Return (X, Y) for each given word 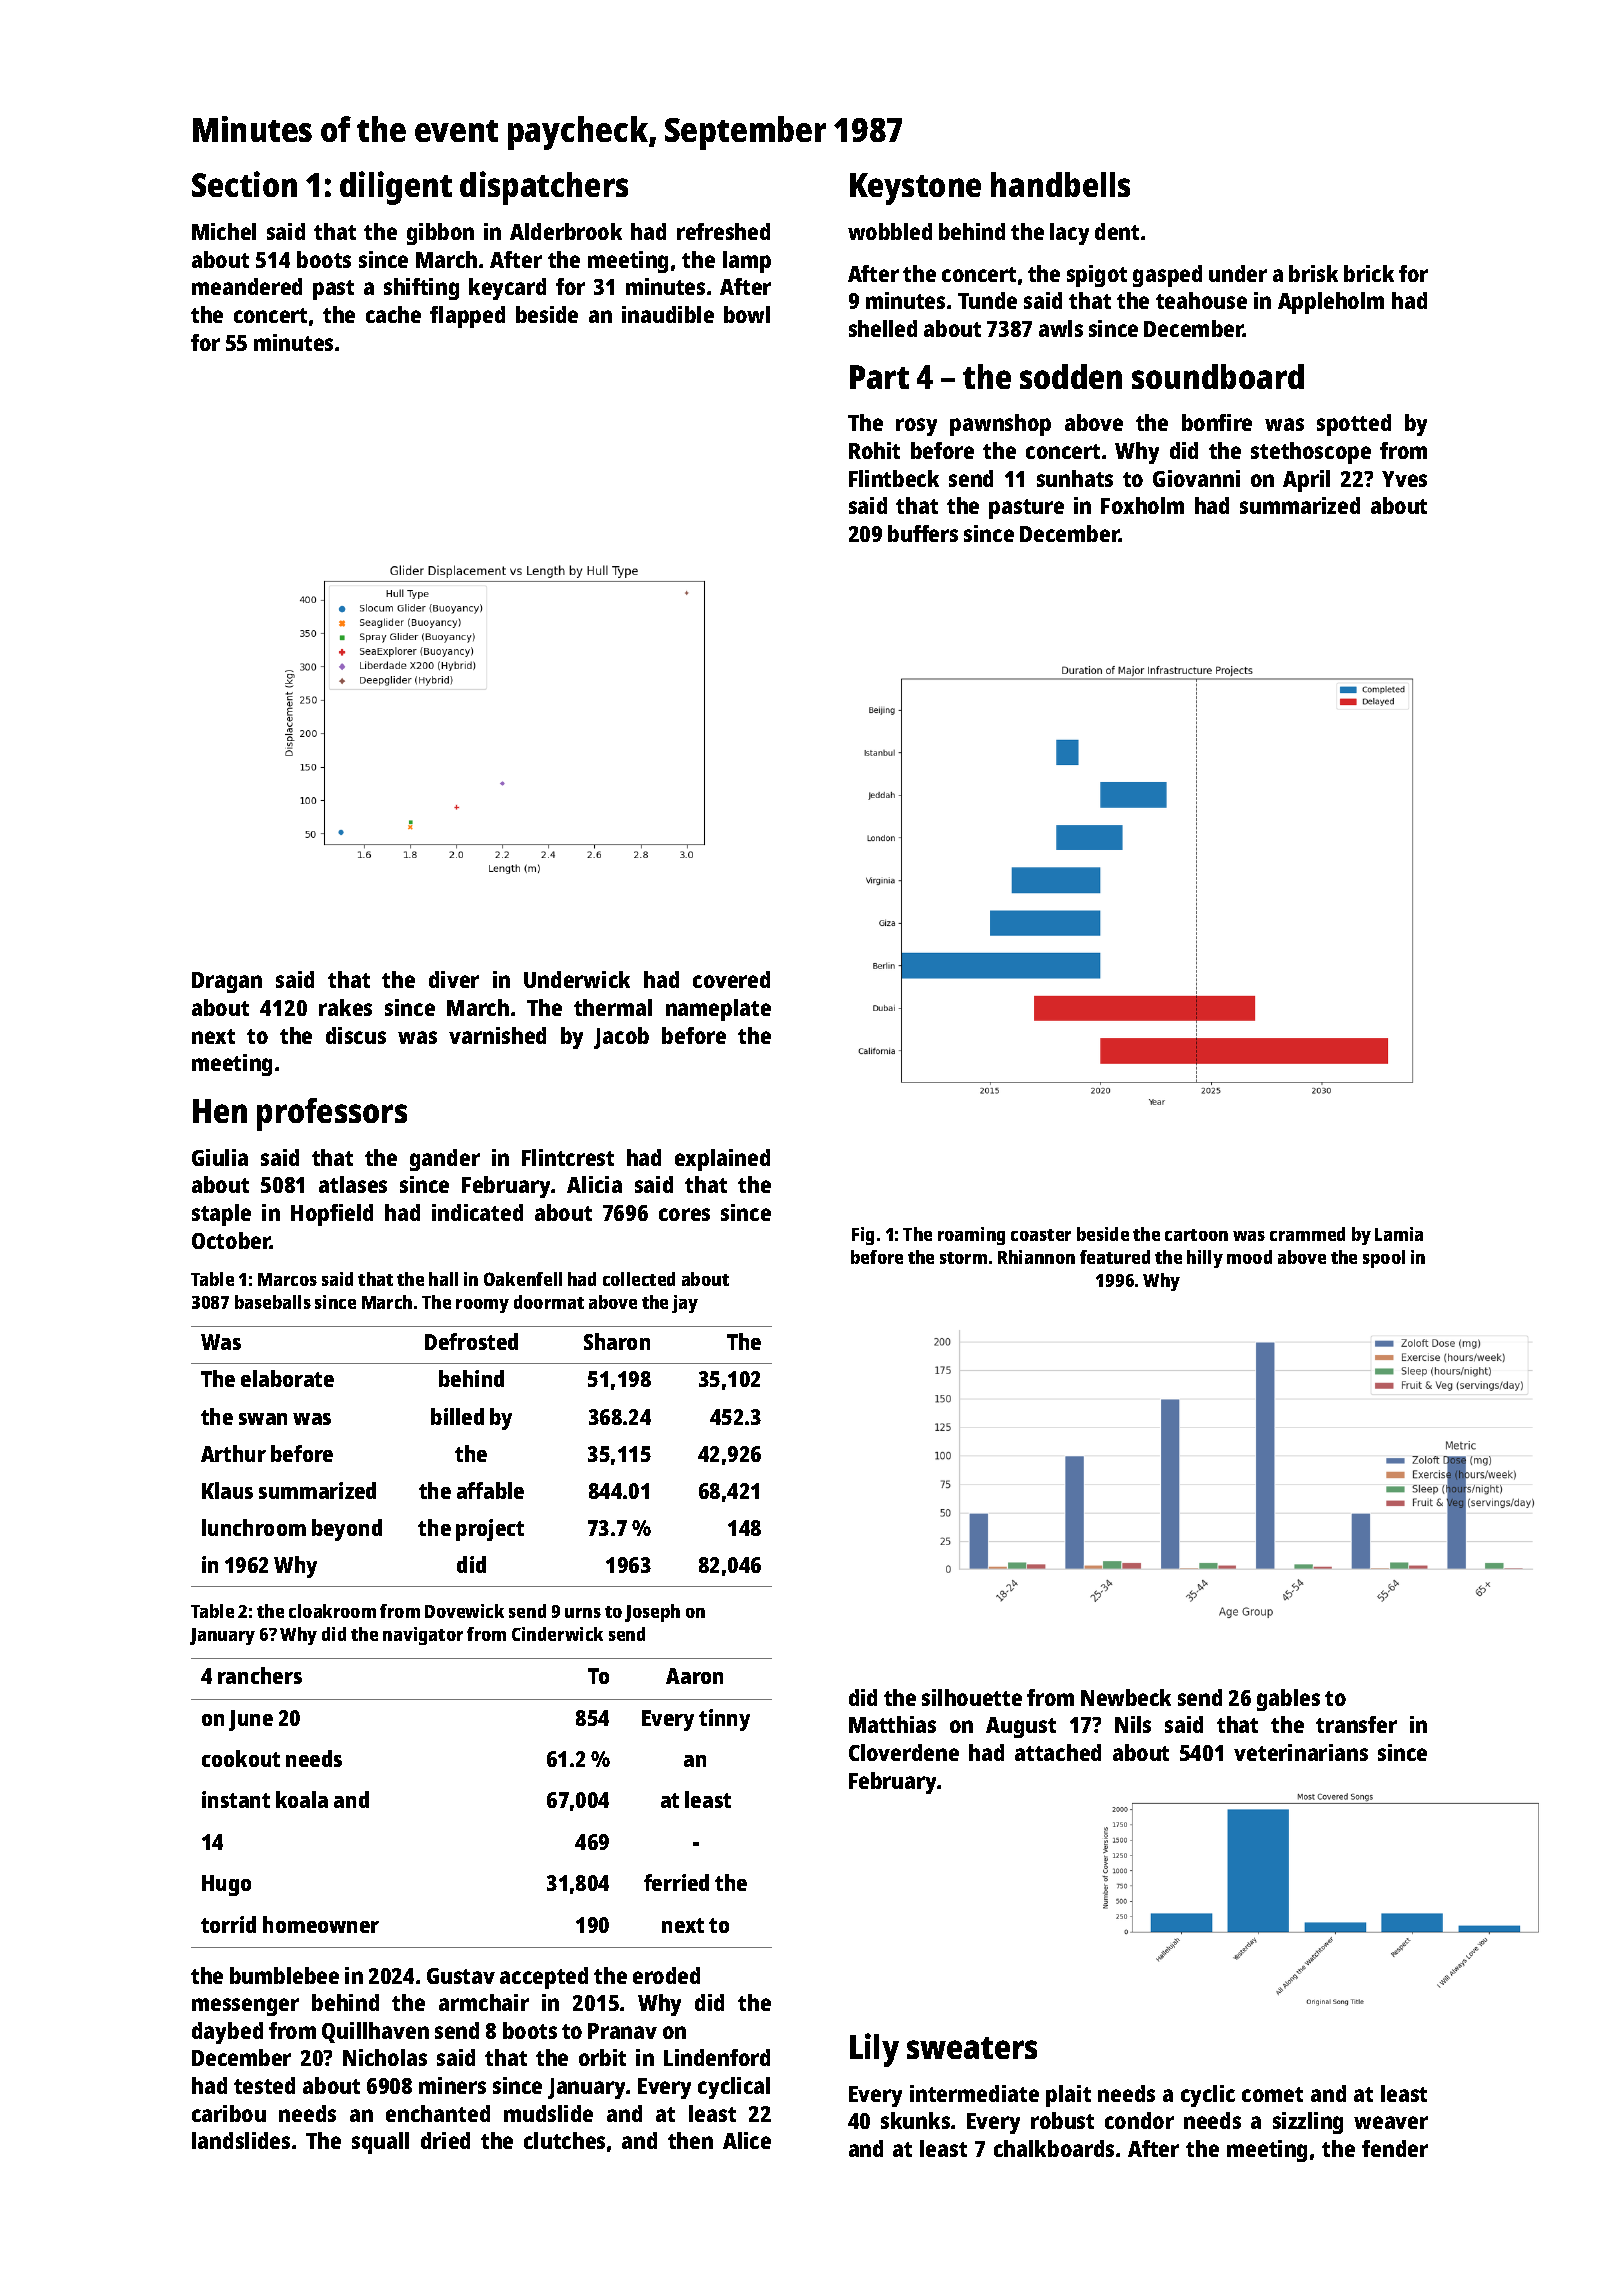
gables (1288, 1700)
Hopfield (332, 1215)
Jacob (621, 1038)
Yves (1404, 479)
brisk (1313, 273)
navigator (423, 1636)
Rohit (874, 450)
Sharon (617, 1341)
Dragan (227, 982)
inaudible (668, 314)
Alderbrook (566, 231)
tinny (724, 1720)
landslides (241, 2140)
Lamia (1399, 1234)
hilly (1205, 1259)
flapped (467, 317)
